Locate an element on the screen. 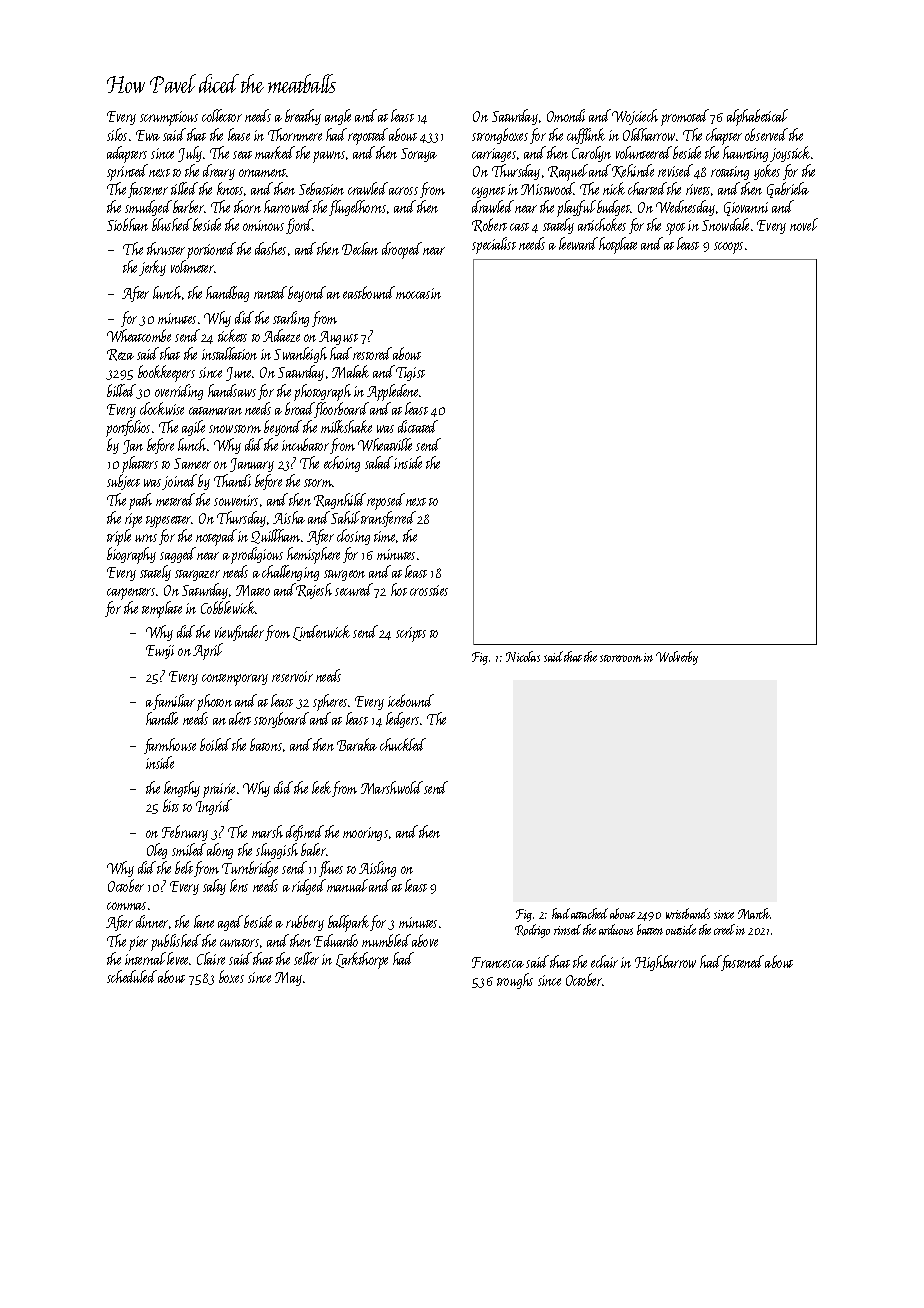 The width and height of the screenshot is (924, 1308). alphabetical is located at coordinates (757, 117).
